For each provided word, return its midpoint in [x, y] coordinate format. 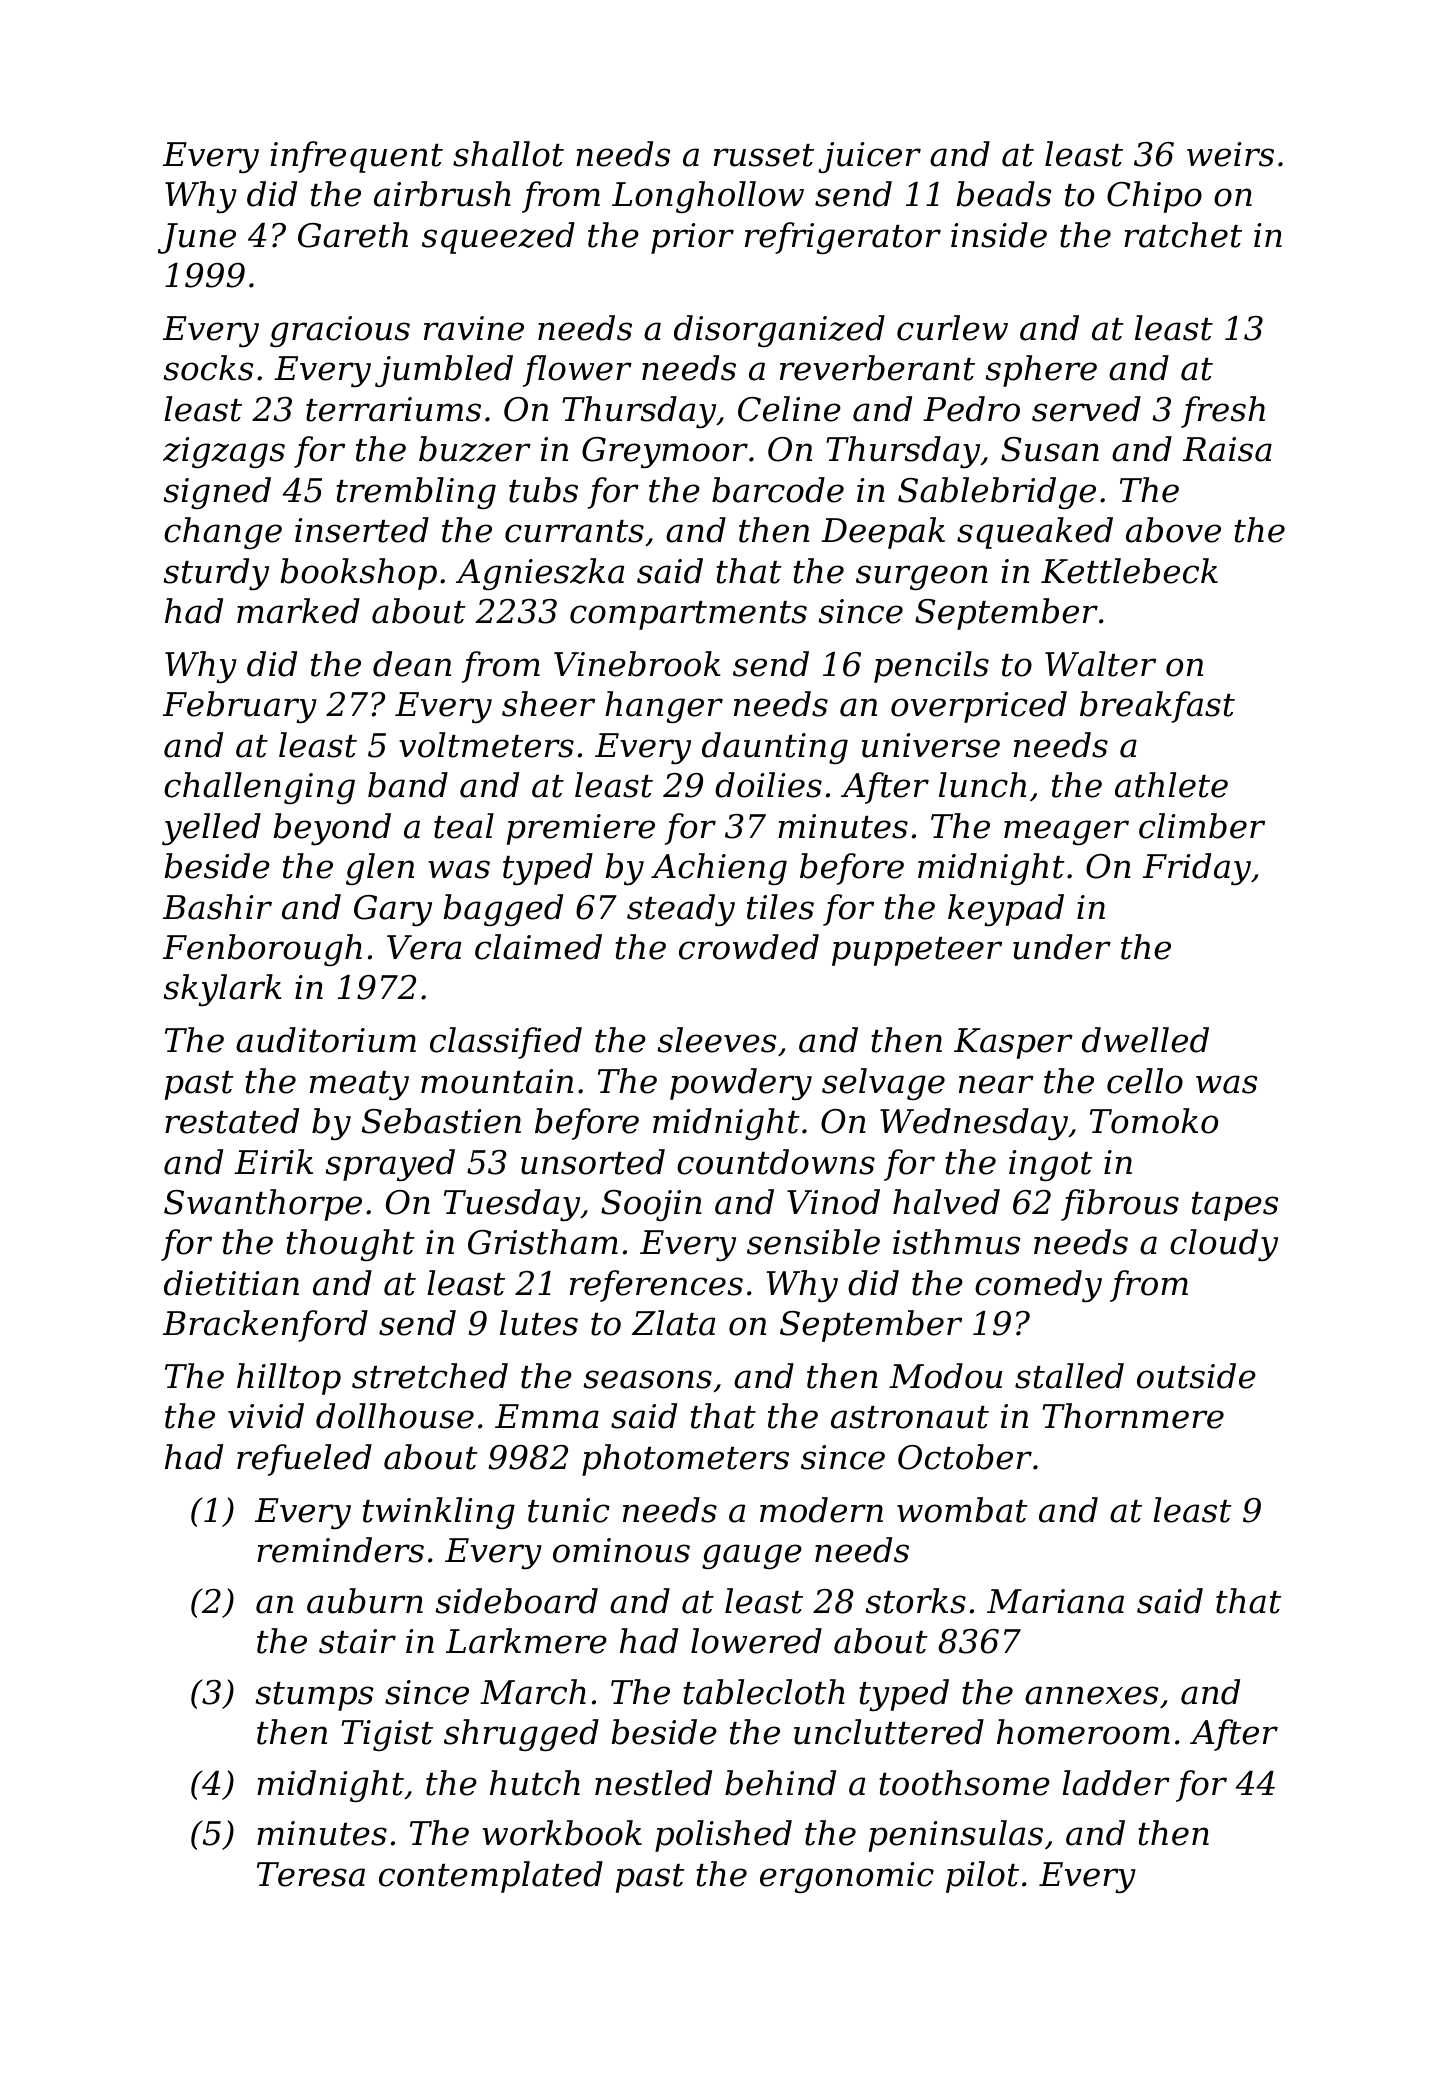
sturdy [216, 574]
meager [1066, 832]
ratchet [1183, 235]
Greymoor [665, 452]
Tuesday [512, 1205]
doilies [768, 785]
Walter [1100, 664]
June [197, 238]
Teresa [311, 1874]
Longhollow [708, 197]
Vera [424, 947]
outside [1196, 1376]
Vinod [833, 1202]
